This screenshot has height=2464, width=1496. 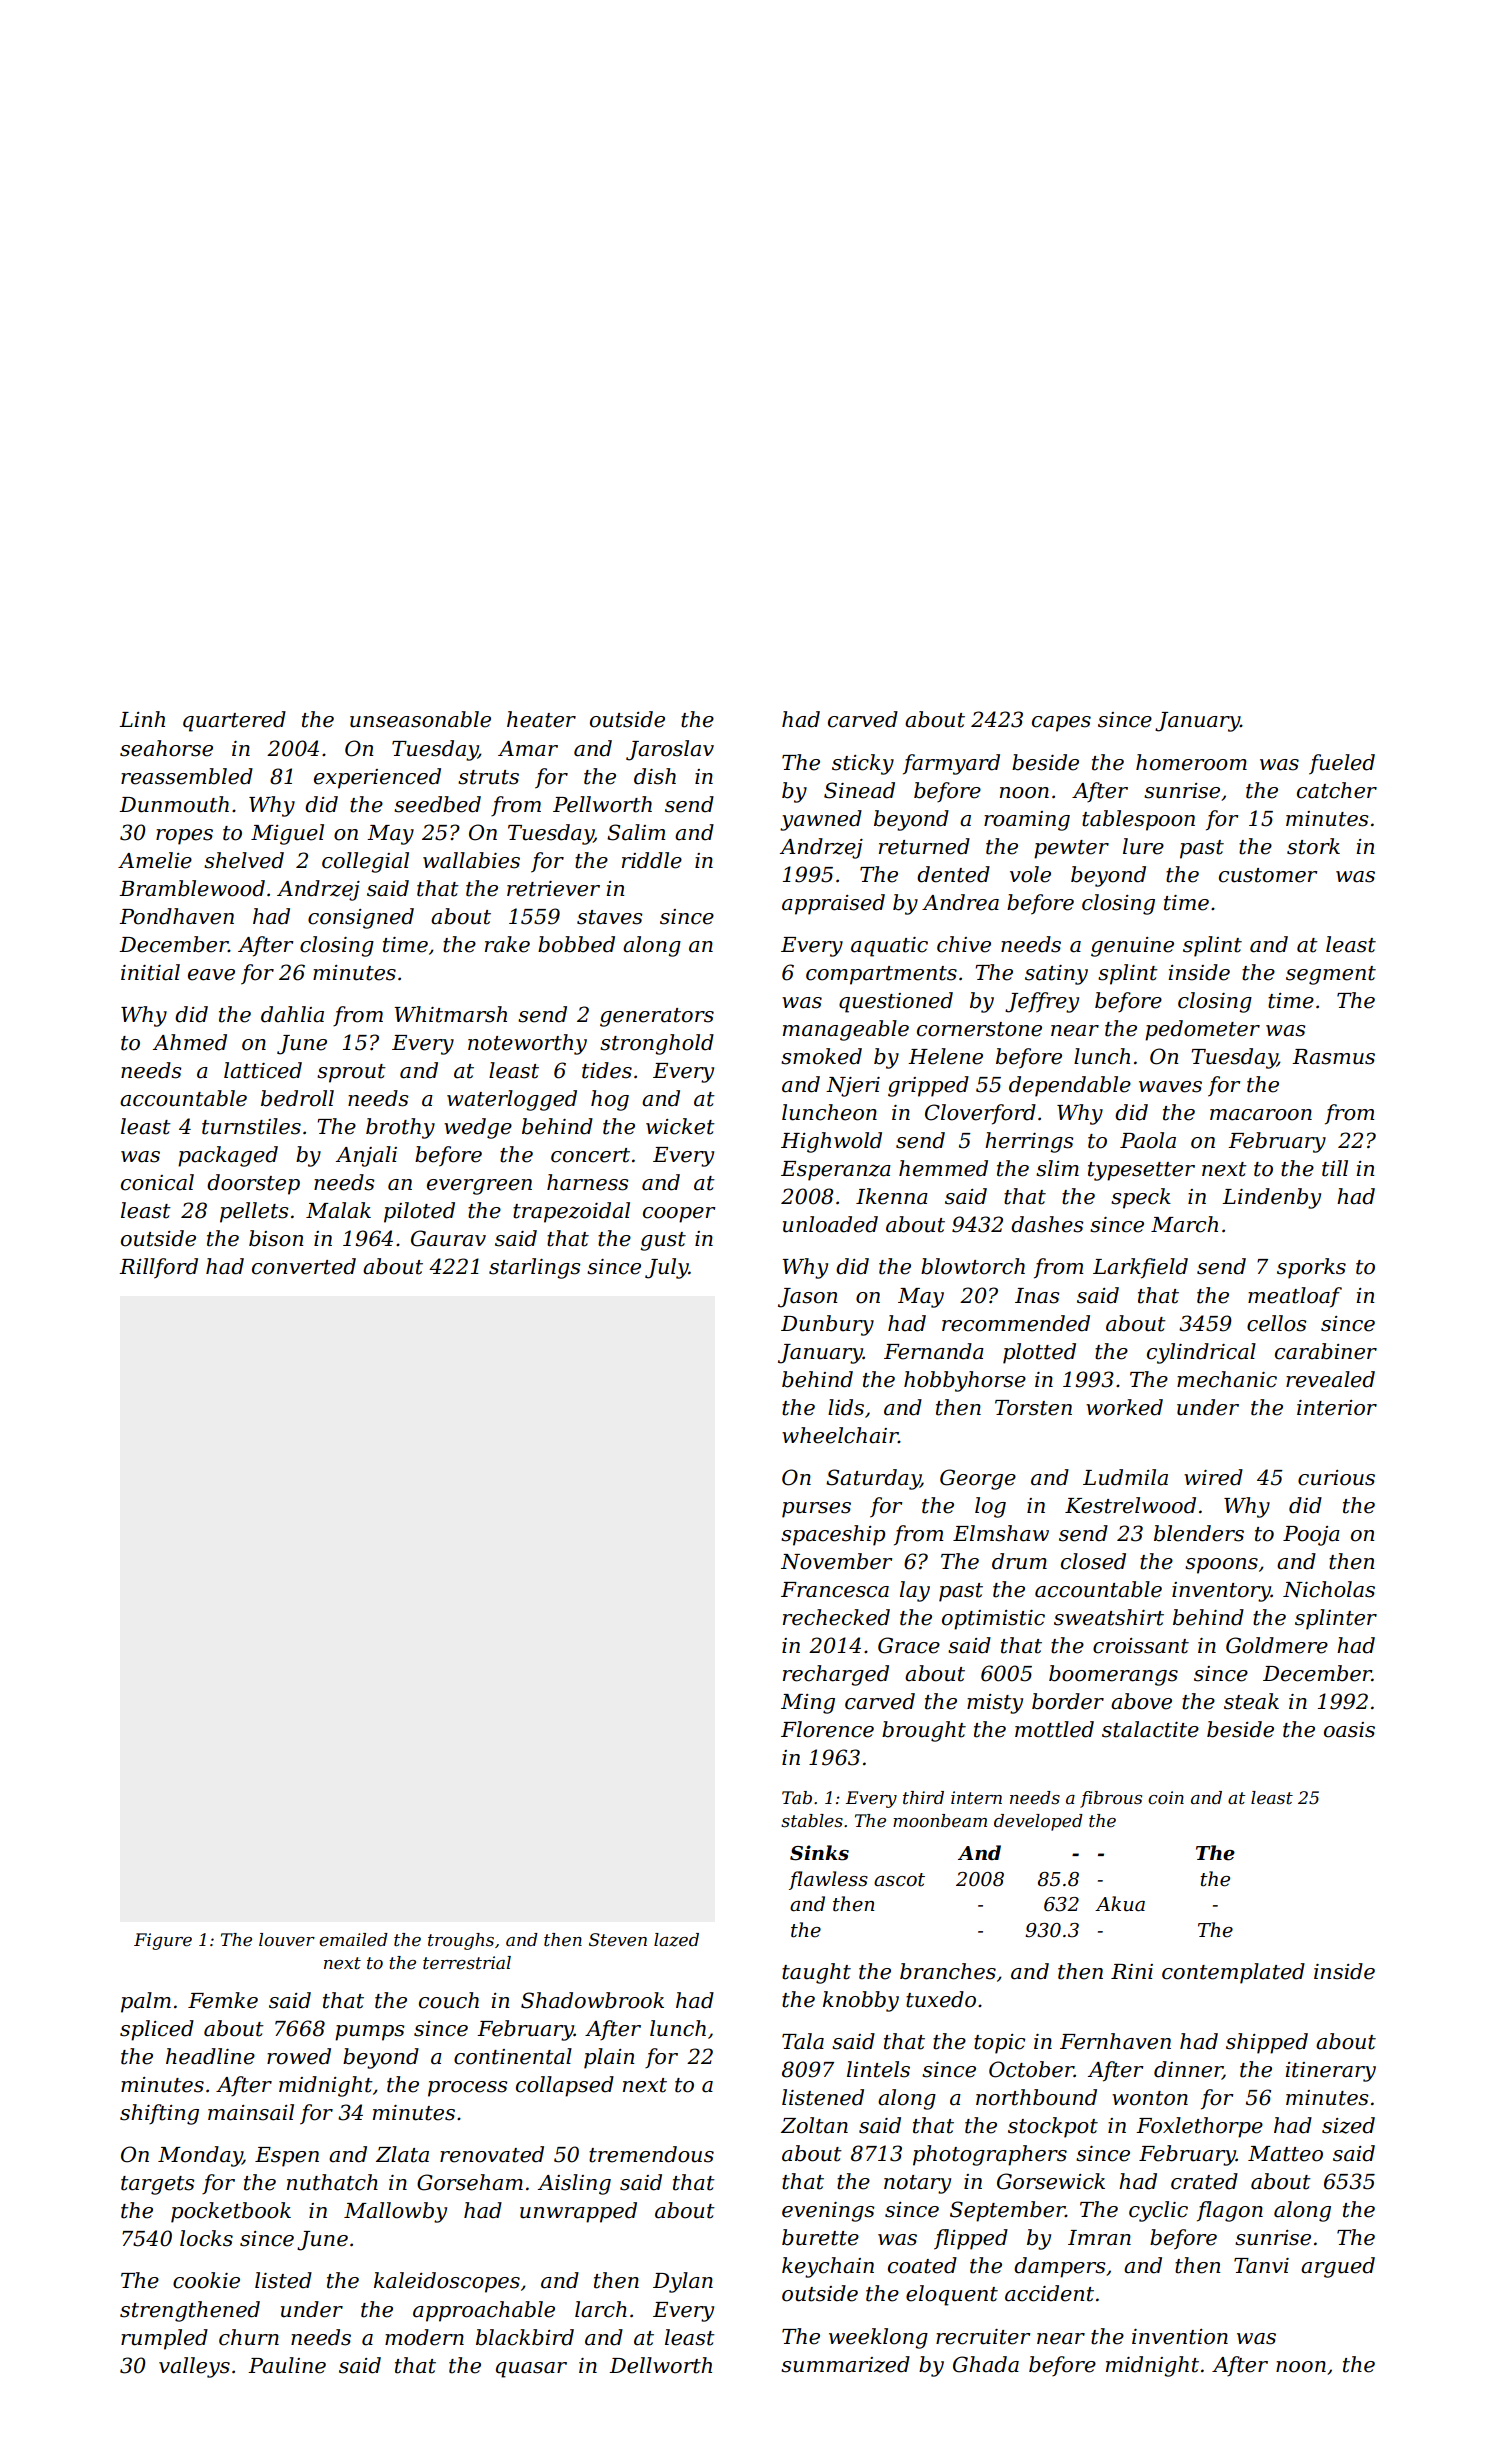 I want to click on quasar, so click(x=531, y=2370).
